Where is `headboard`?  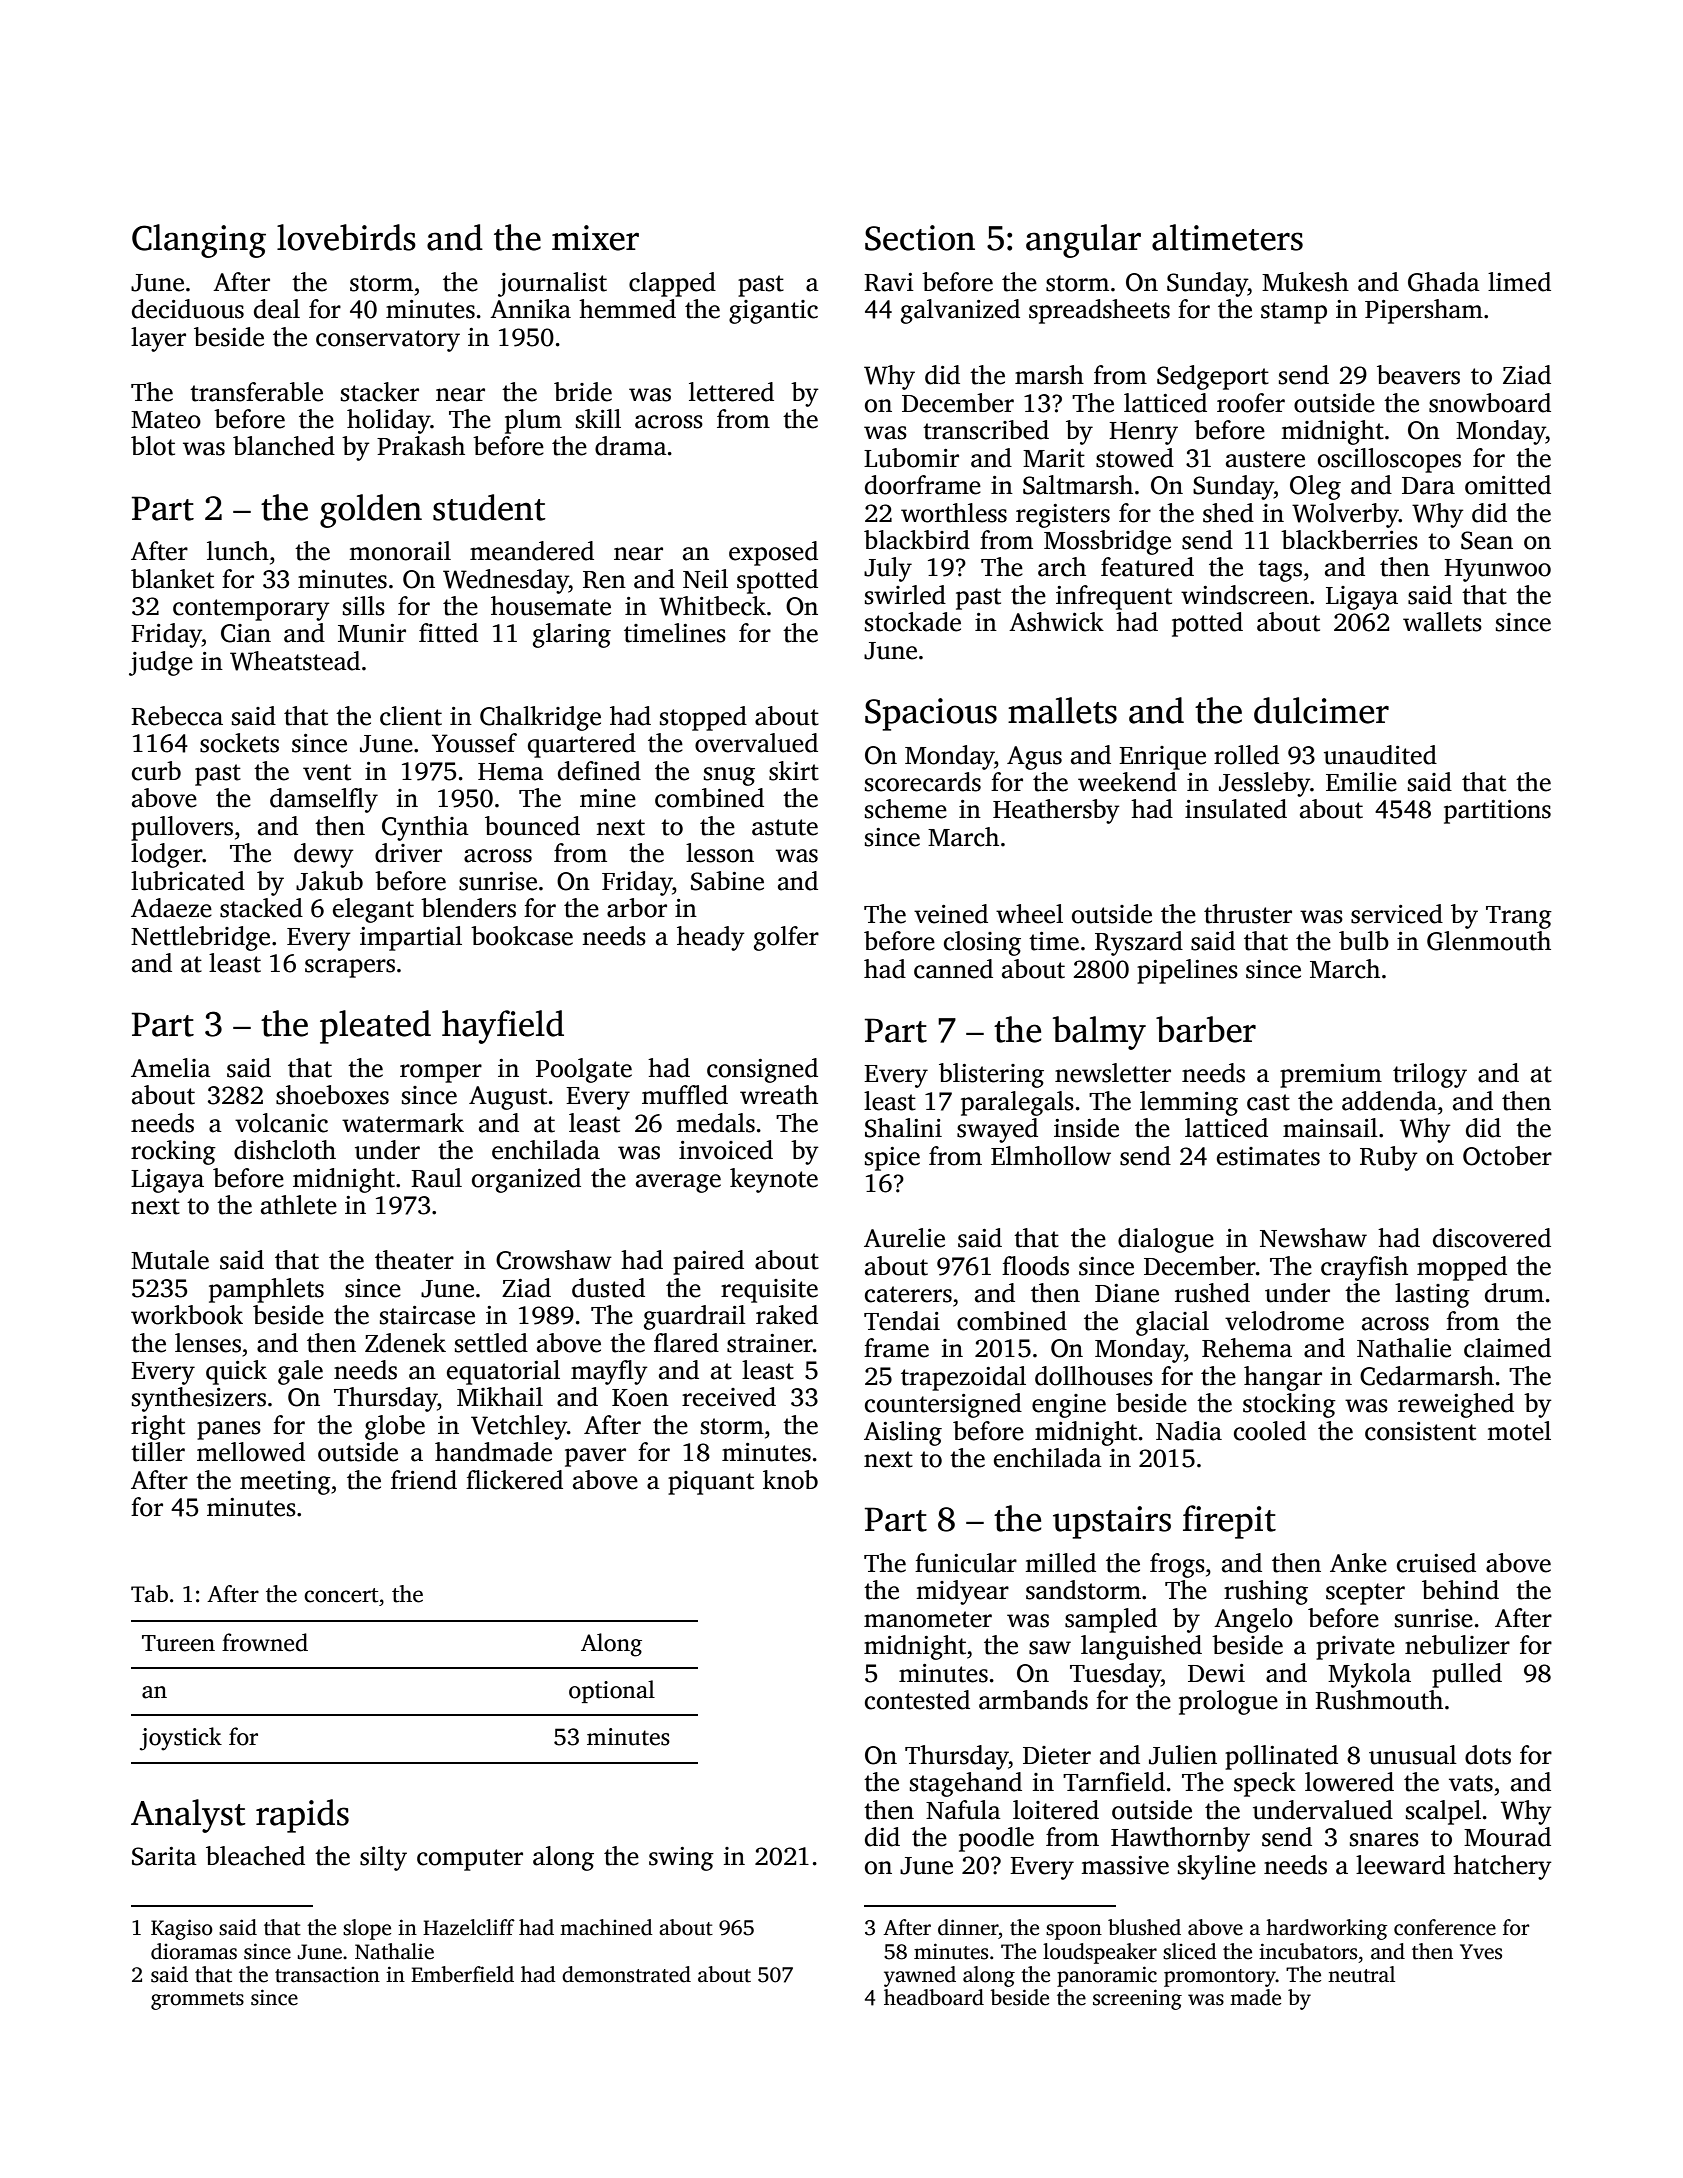
headboard is located at coordinates (934, 1997).
